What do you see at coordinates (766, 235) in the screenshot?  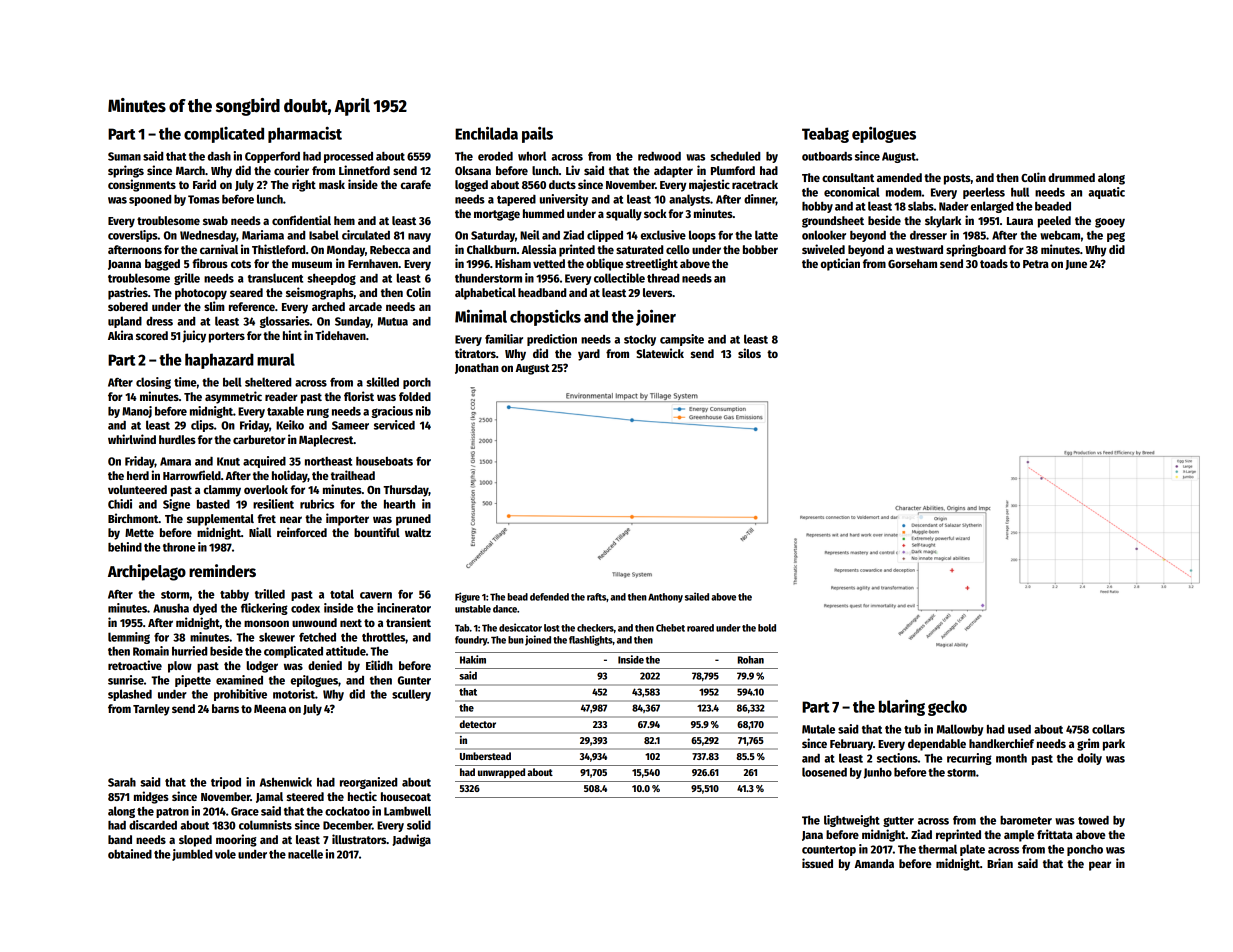 I see `latte` at bounding box center [766, 235].
